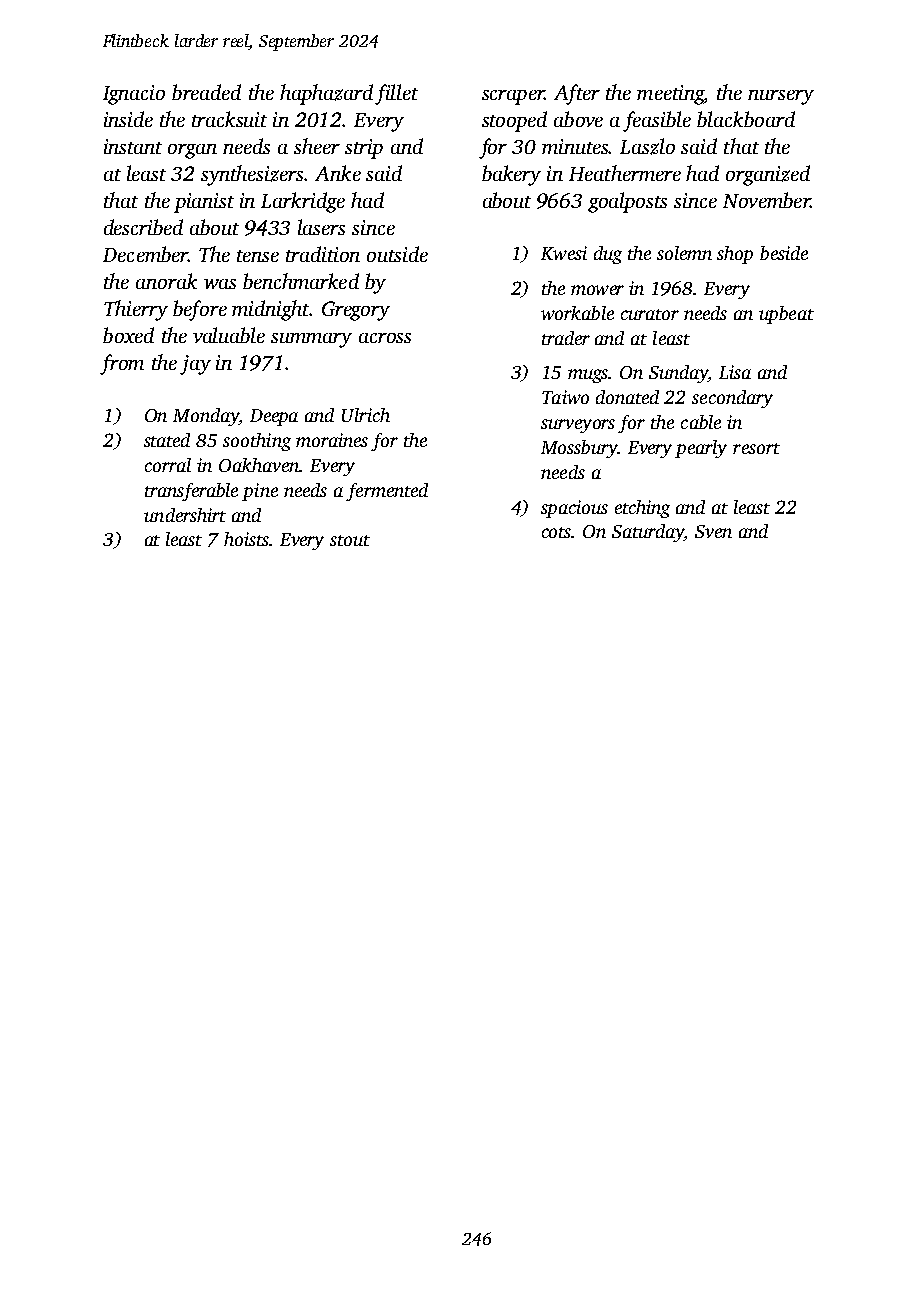  Describe the element at coordinates (565, 397) in the screenshot. I see `Taiwo` at that location.
